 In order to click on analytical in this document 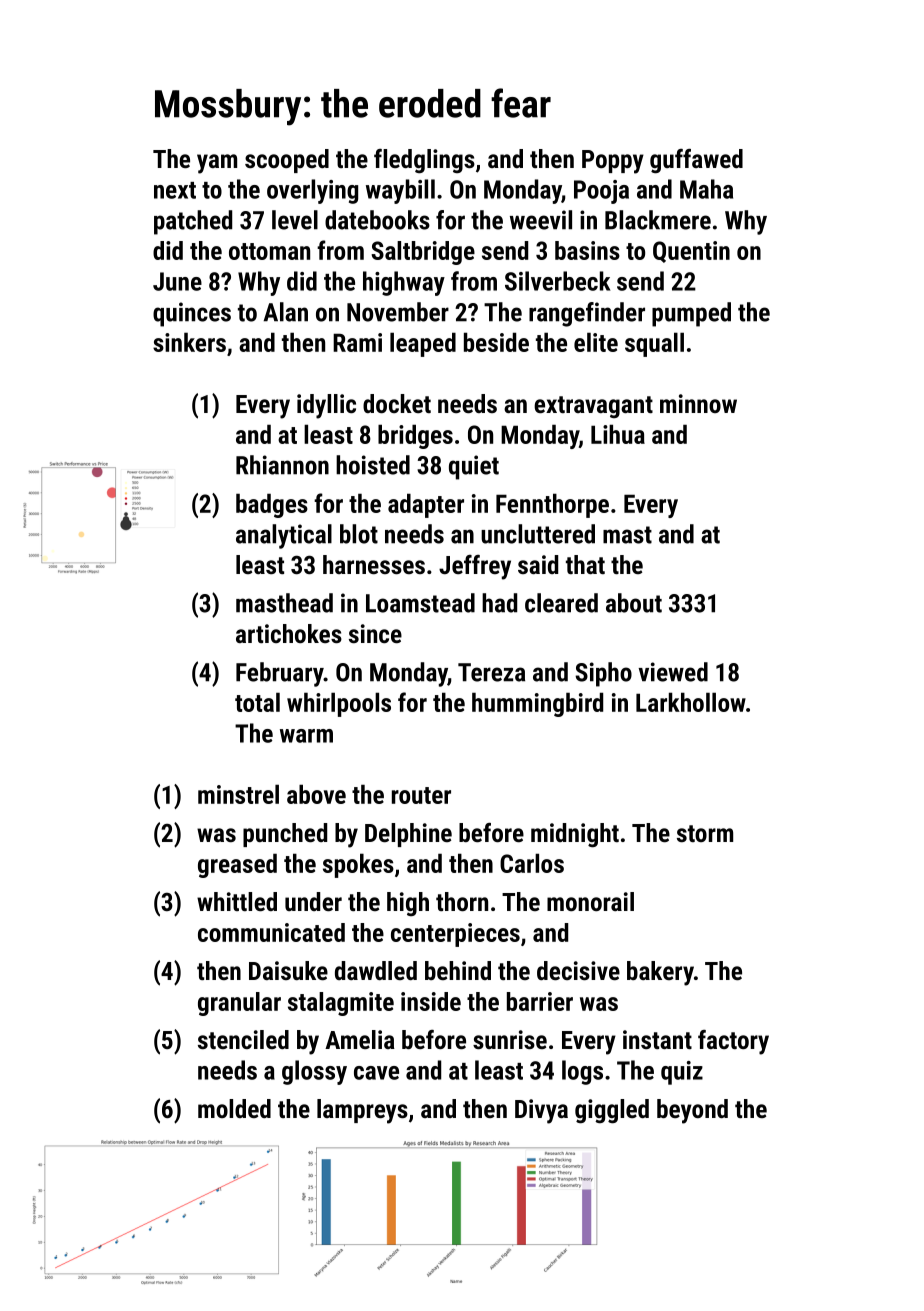, I will do `click(284, 536)`.
